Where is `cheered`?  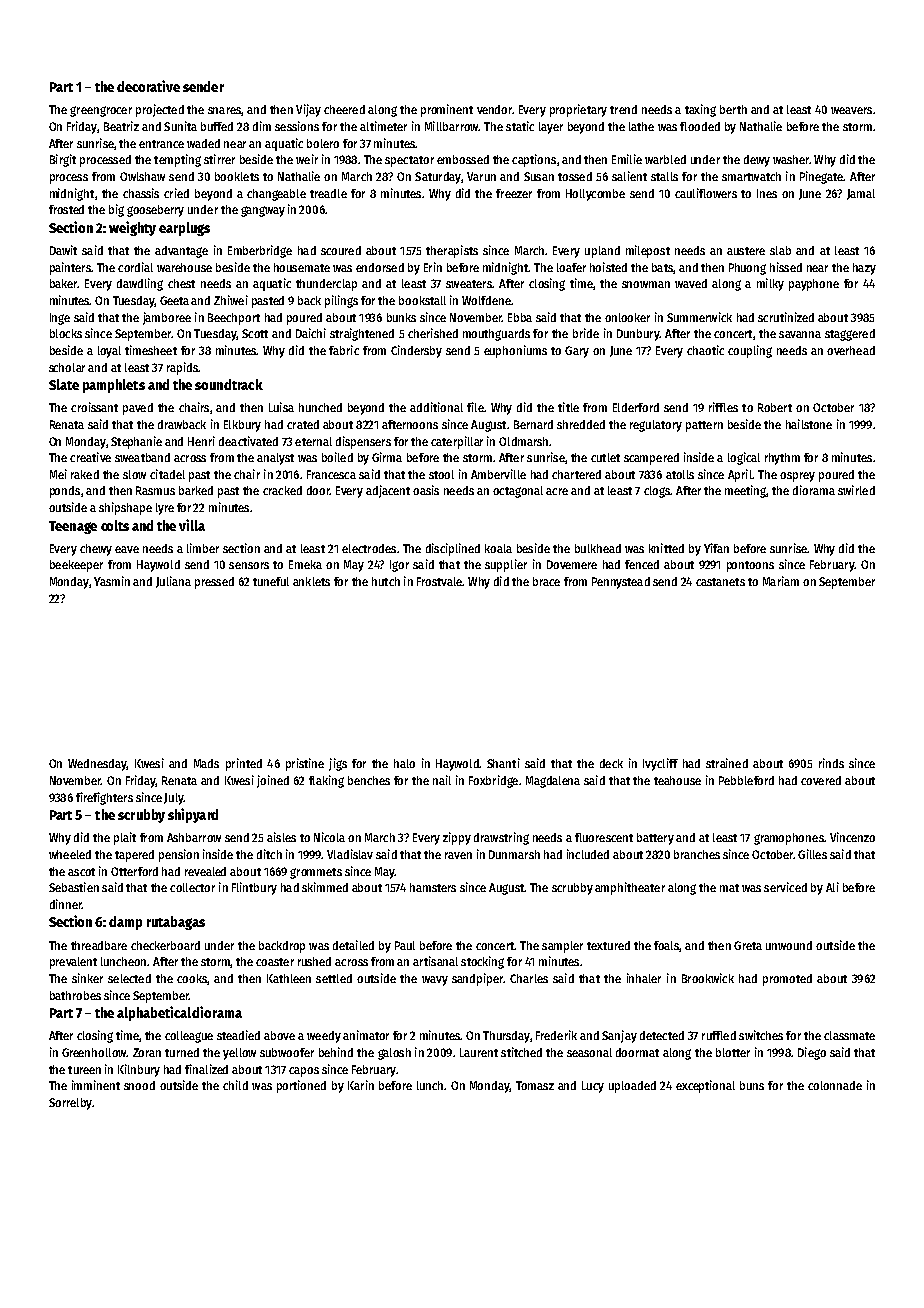
cheered is located at coordinates (344, 109).
